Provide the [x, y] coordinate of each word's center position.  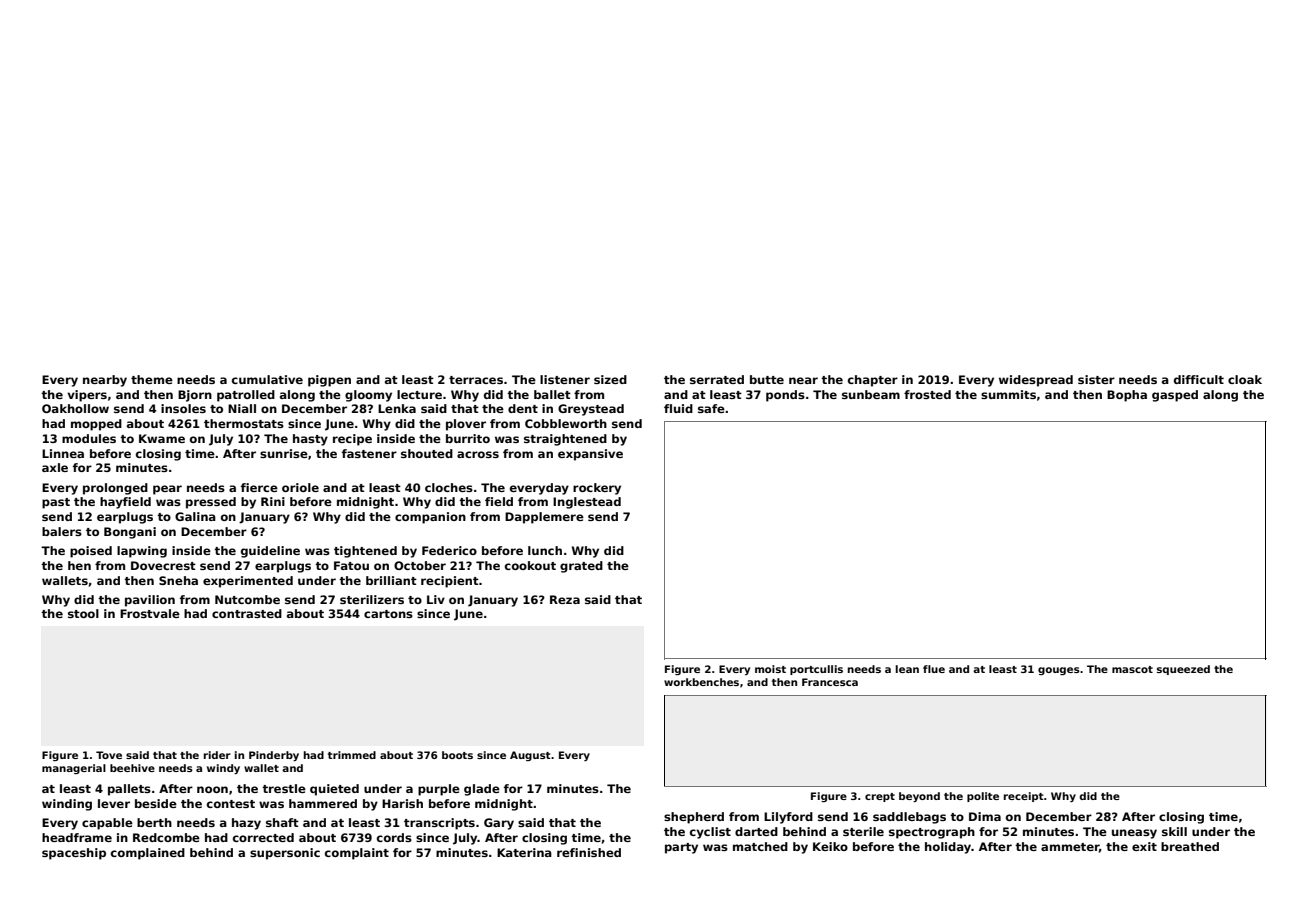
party [681, 848]
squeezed [1183, 670]
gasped [1175, 396]
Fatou [351, 565]
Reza [565, 599]
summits [1008, 394]
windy [223, 769]
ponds [785, 396]
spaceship [74, 854]
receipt [1024, 797]
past [56, 503]
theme [152, 379]
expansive [590, 455]
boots [457, 755]
